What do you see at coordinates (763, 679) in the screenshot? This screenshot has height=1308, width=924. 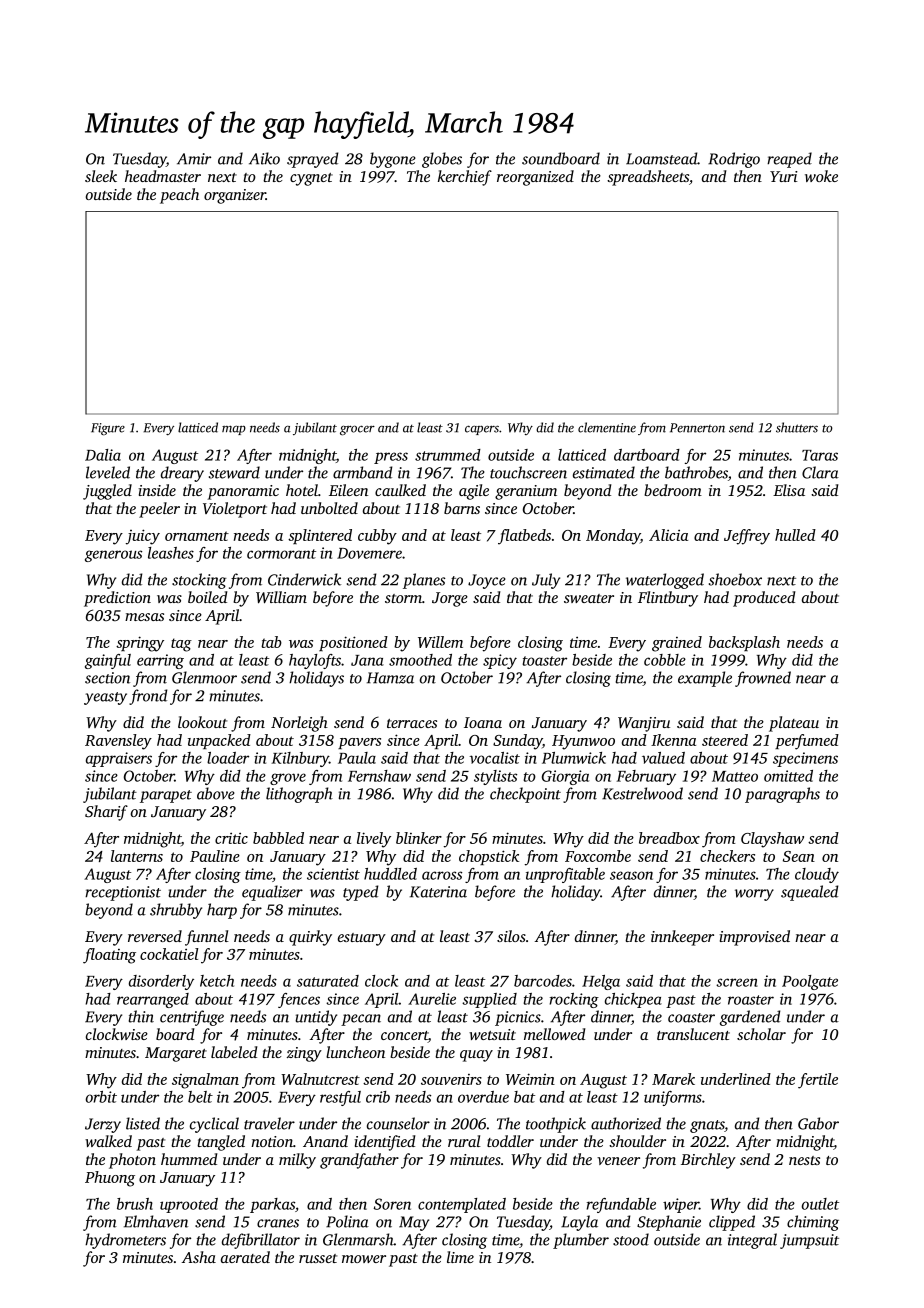 I see `frowned` at bounding box center [763, 679].
